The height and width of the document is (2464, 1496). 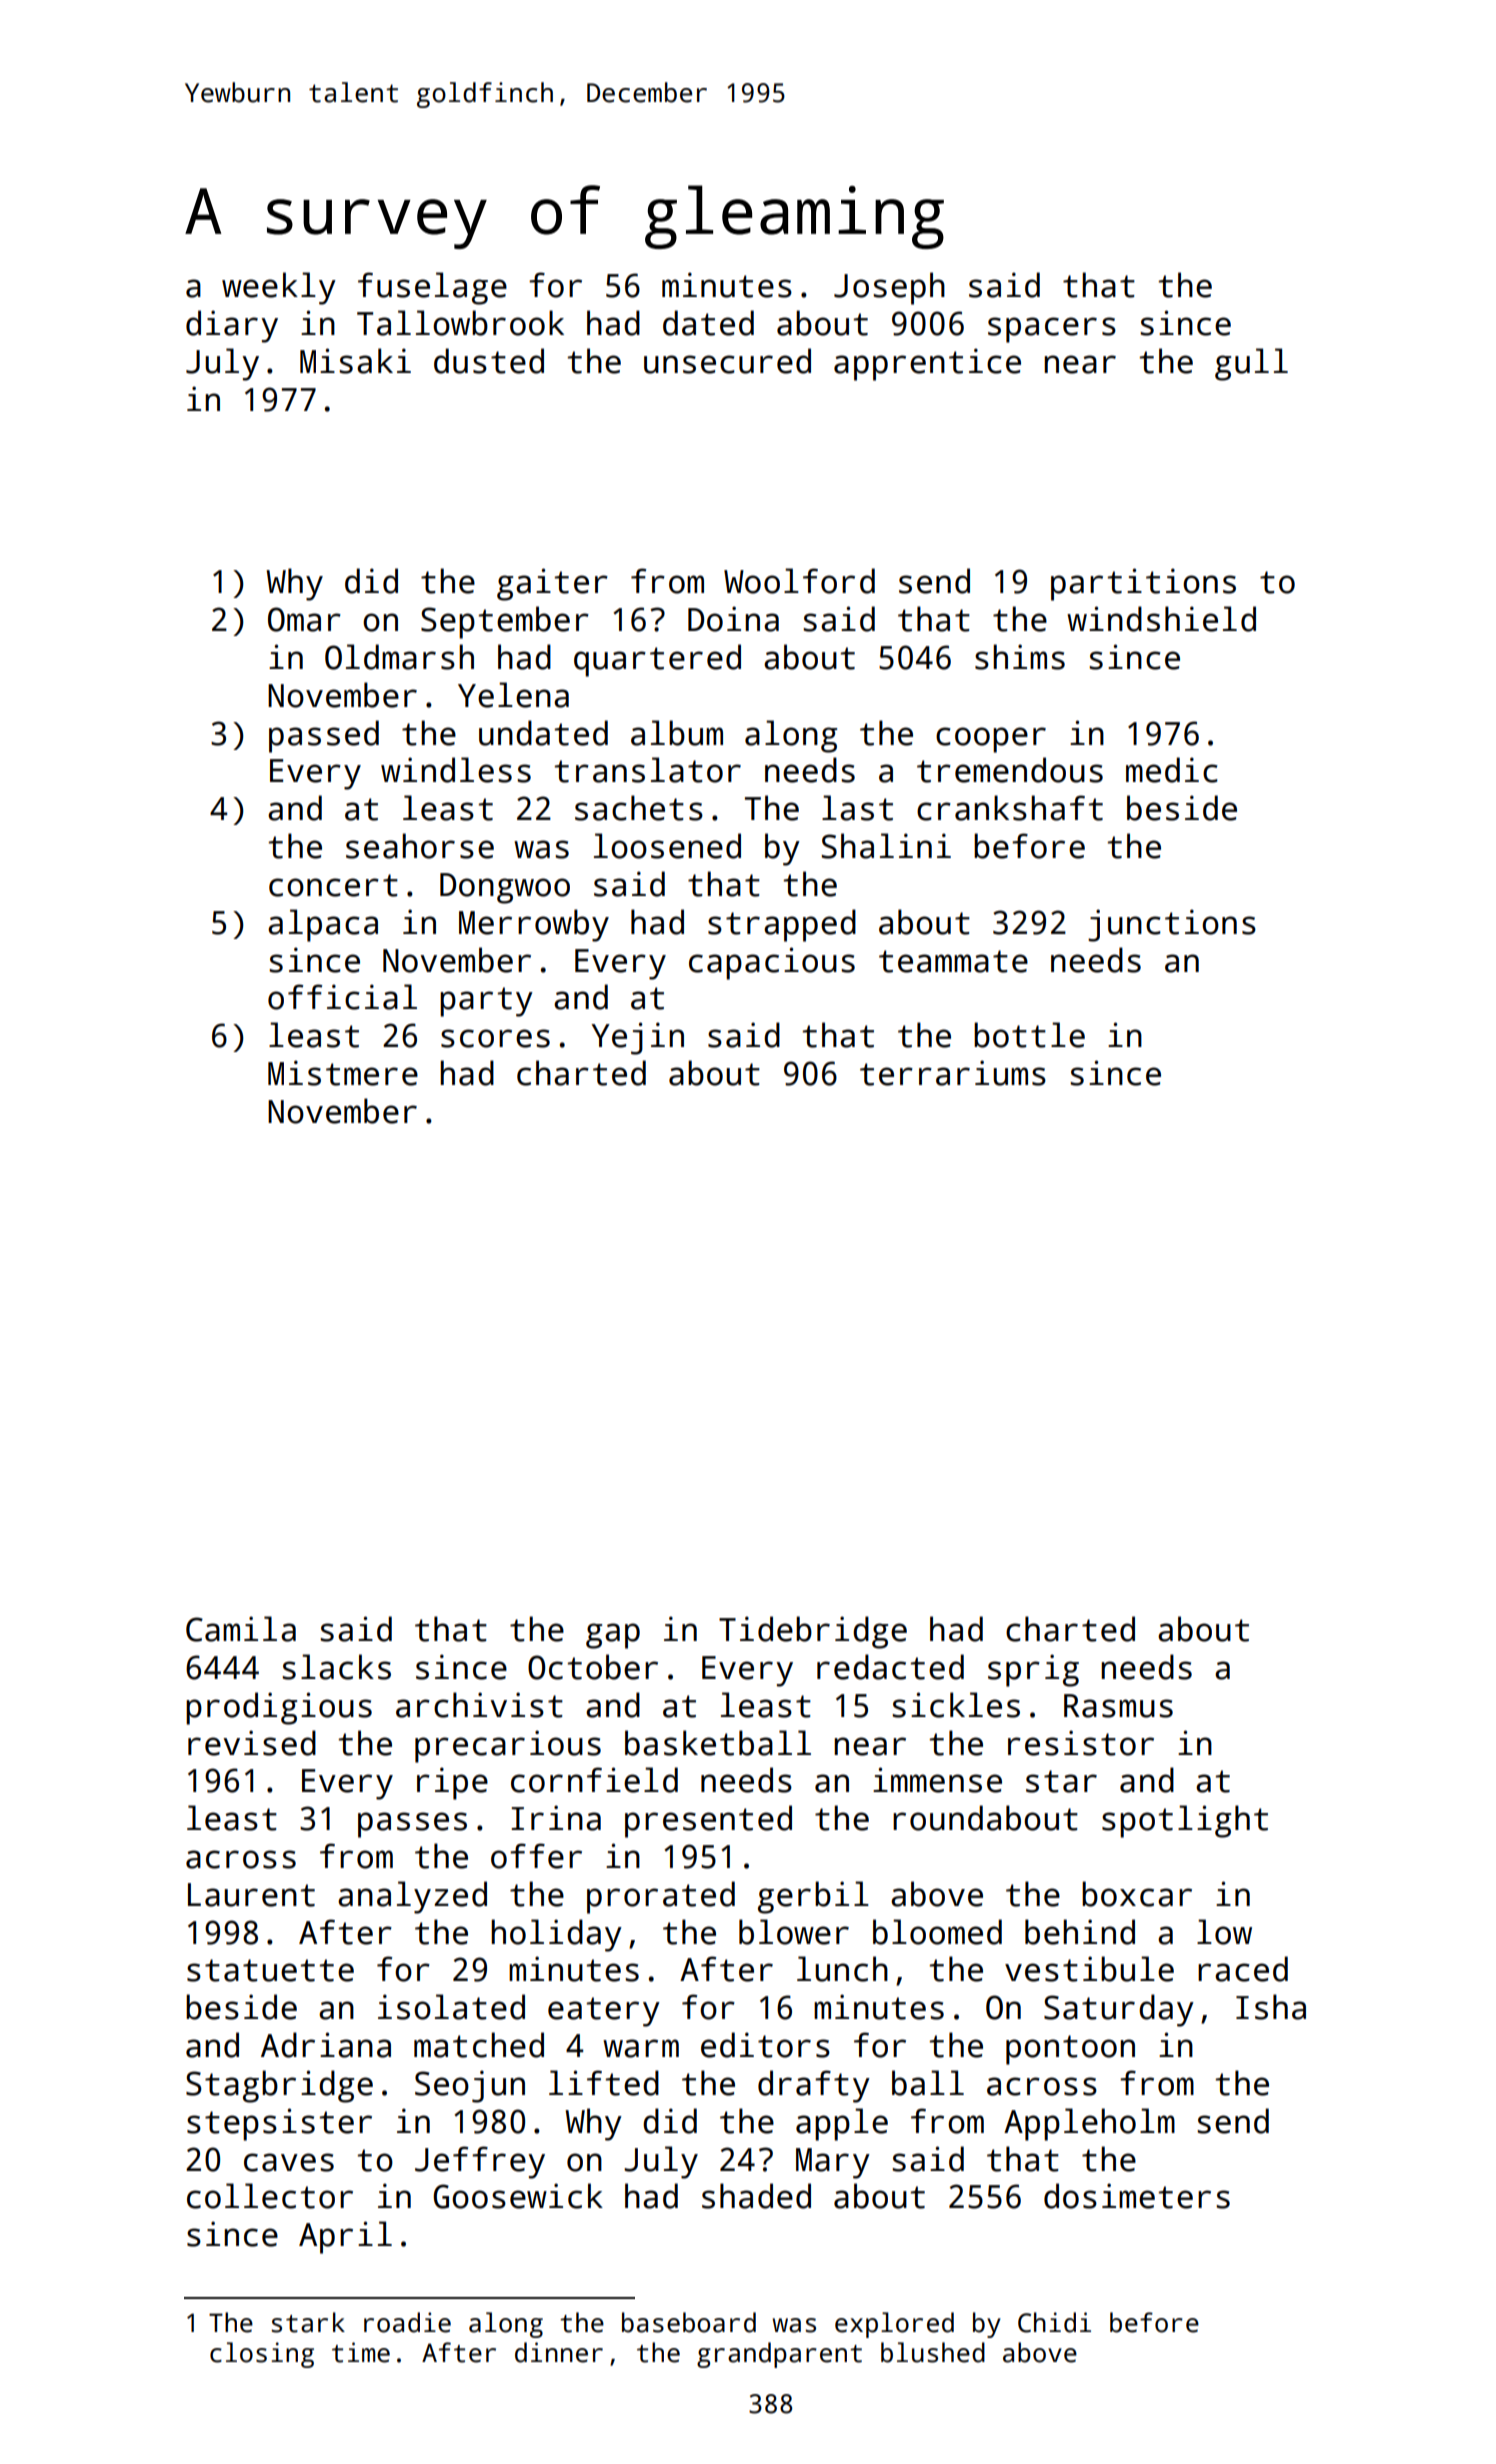 What do you see at coordinates (343, 1073) in the document?
I see `Mistmere` at bounding box center [343, 1073].
